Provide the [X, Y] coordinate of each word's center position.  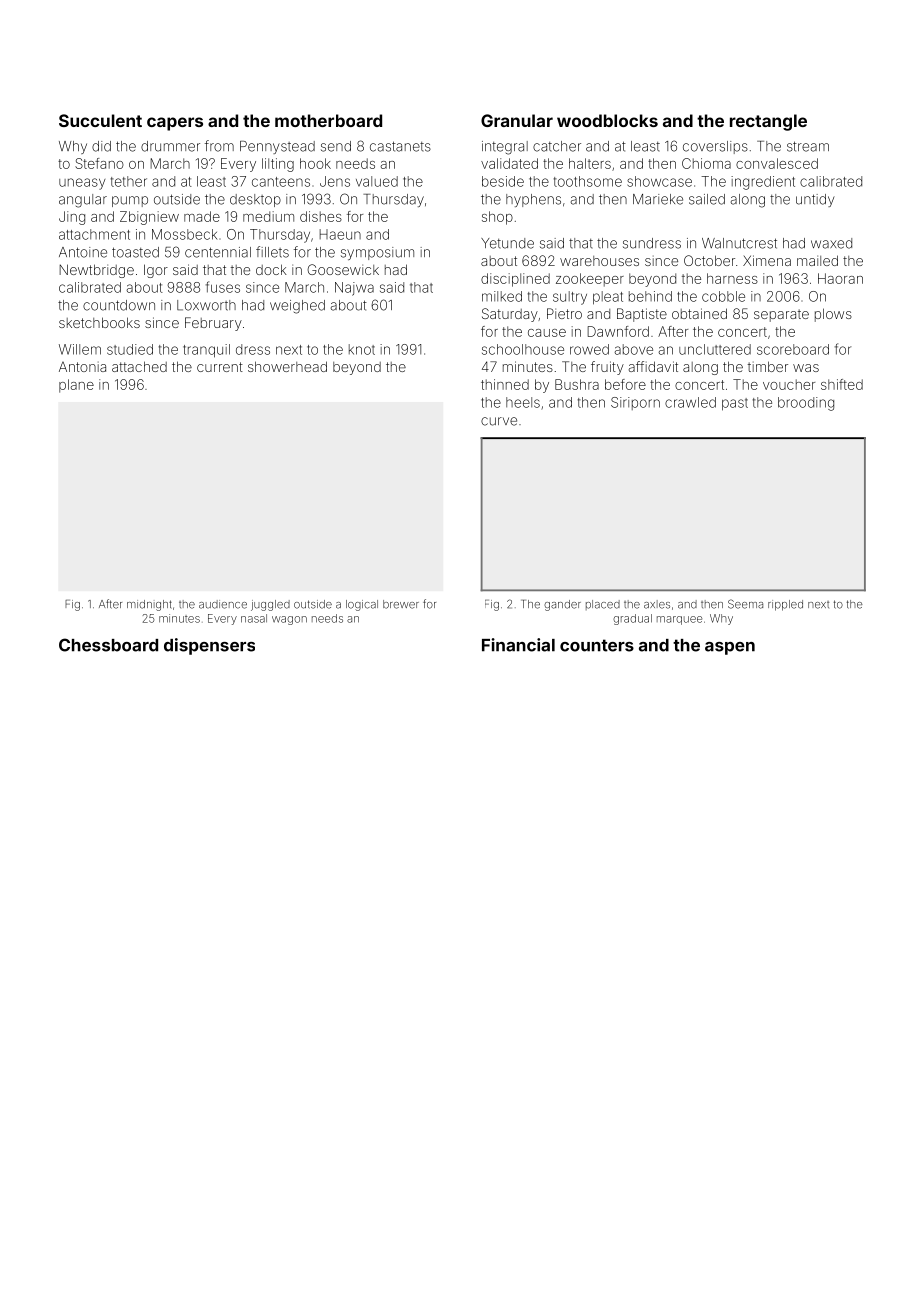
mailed [817, 260]
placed [603, 605]
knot [362, 349]
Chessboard [108, 645]
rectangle [768, 122]
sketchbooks [99, 322]
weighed [297, 307]
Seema [745, 604]
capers [175, 124]
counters [597, 645]
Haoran [840, 278]
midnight [149, 605]
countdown [119, 305]
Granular [517, 120]
